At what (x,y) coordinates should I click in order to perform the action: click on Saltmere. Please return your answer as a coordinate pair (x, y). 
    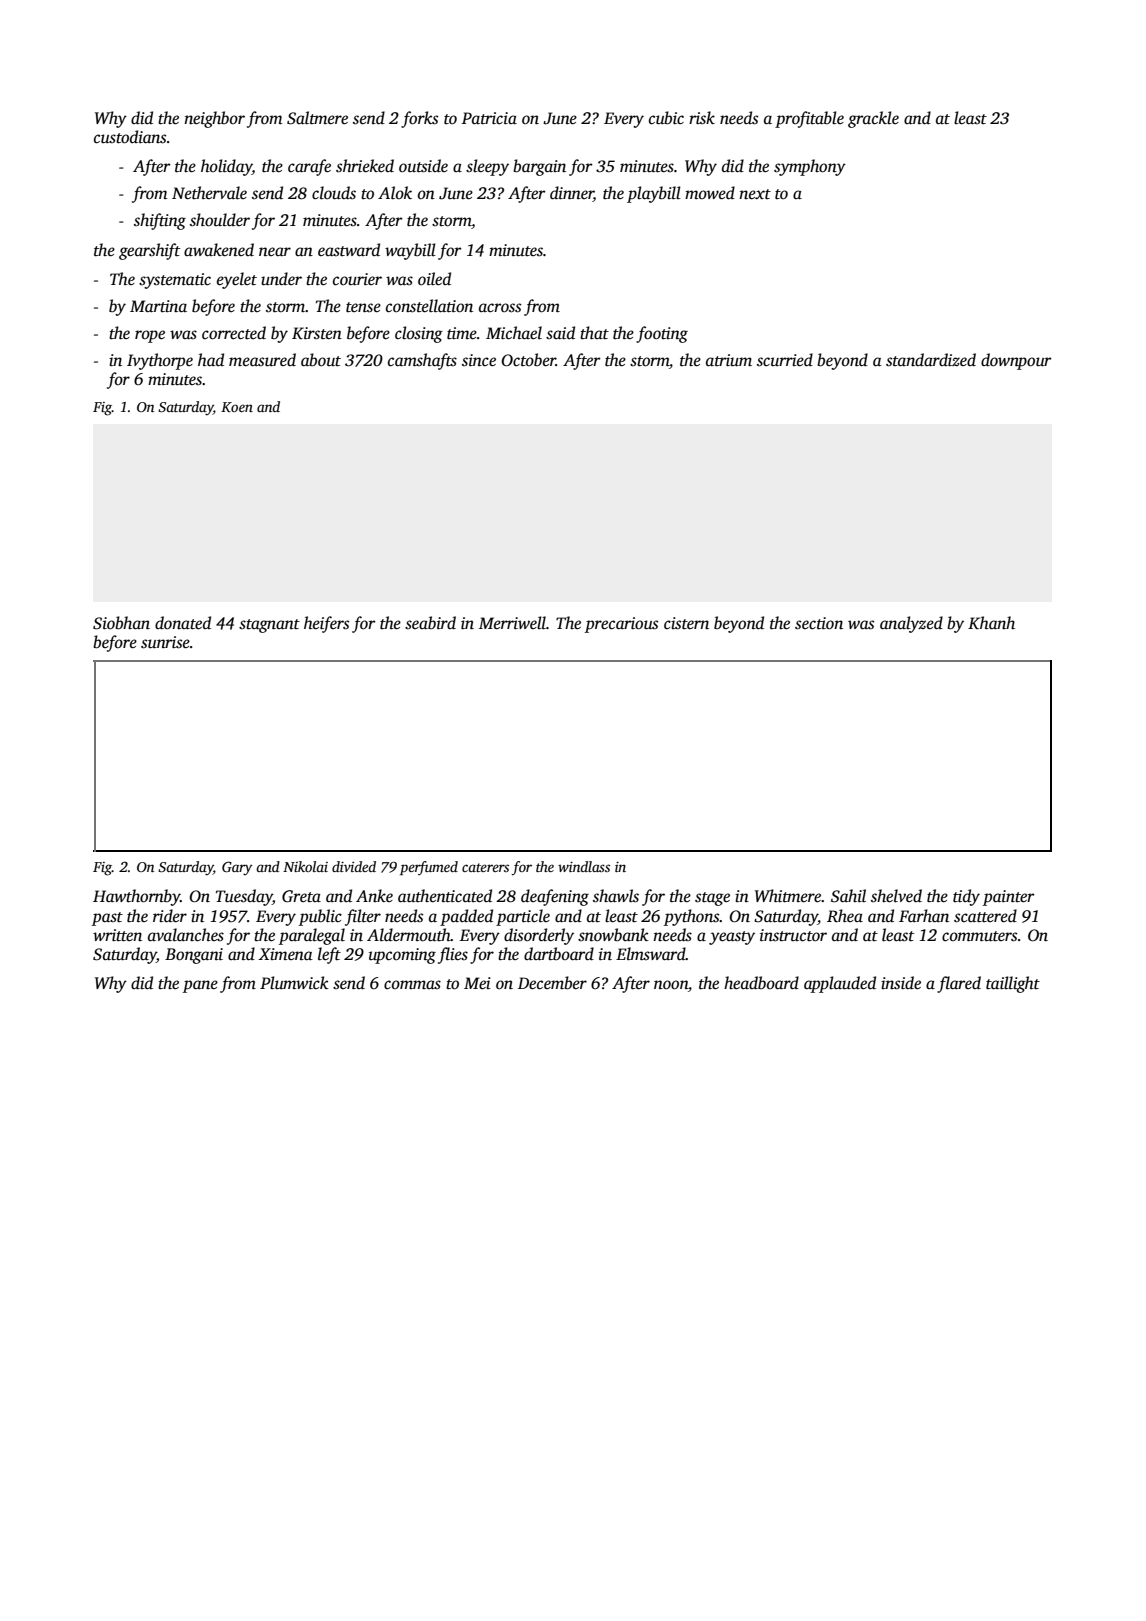
    Looking at the image, I should click on (317, 118).
